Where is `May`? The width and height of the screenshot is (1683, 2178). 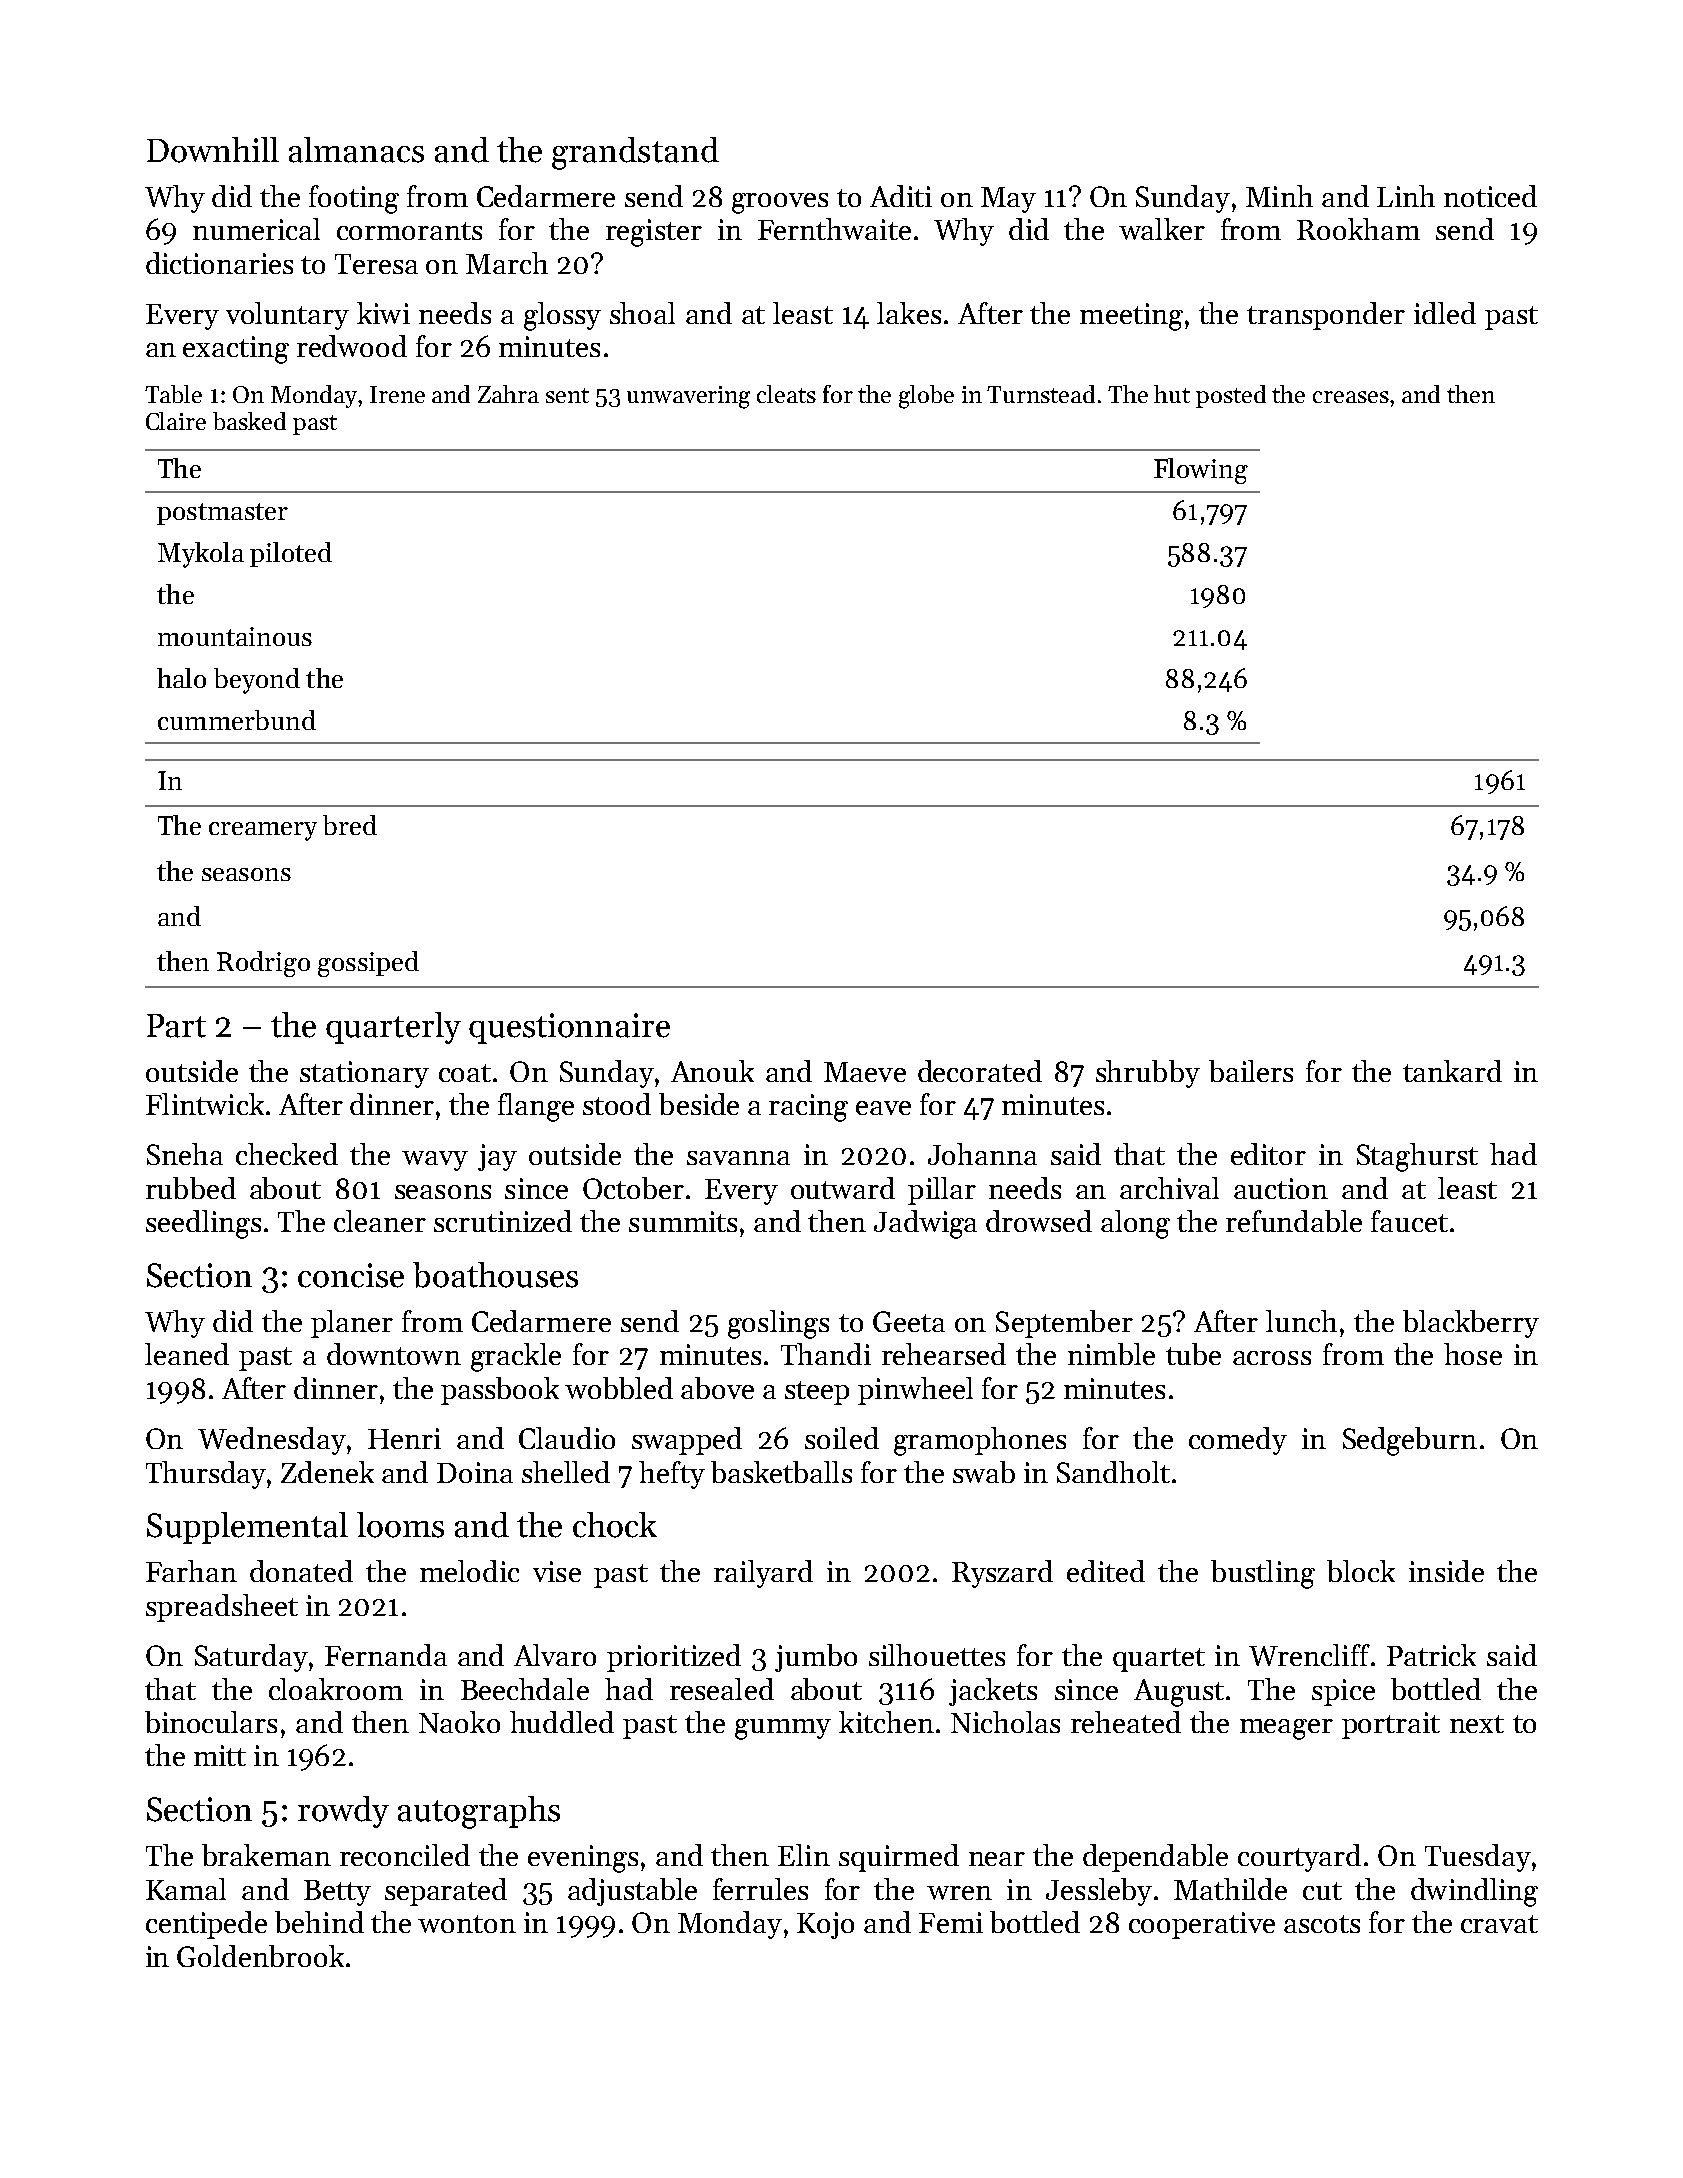 May is located at coordinates (1008, 200).
